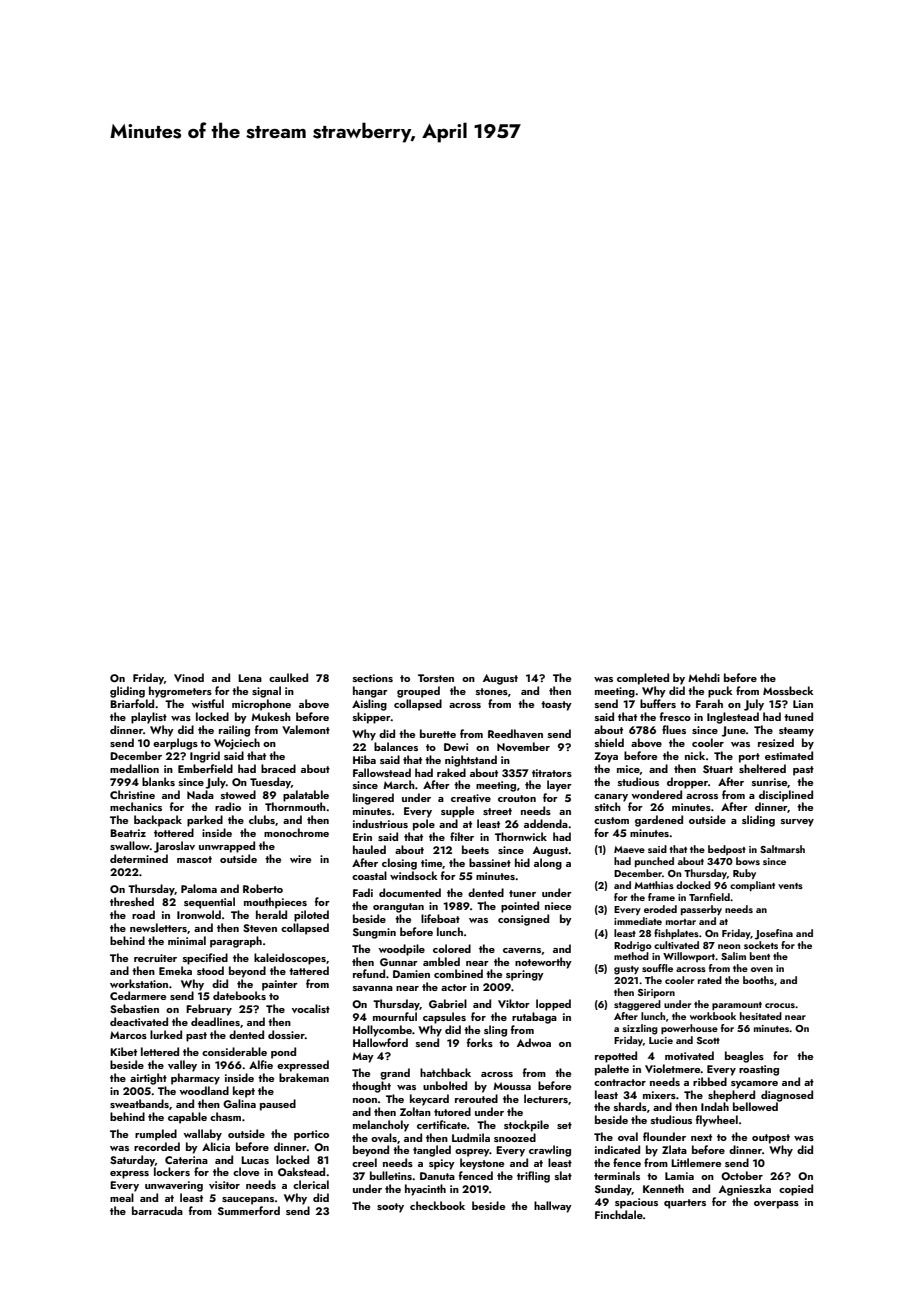  I want to click on Adwoa, so click(534, 1042).
